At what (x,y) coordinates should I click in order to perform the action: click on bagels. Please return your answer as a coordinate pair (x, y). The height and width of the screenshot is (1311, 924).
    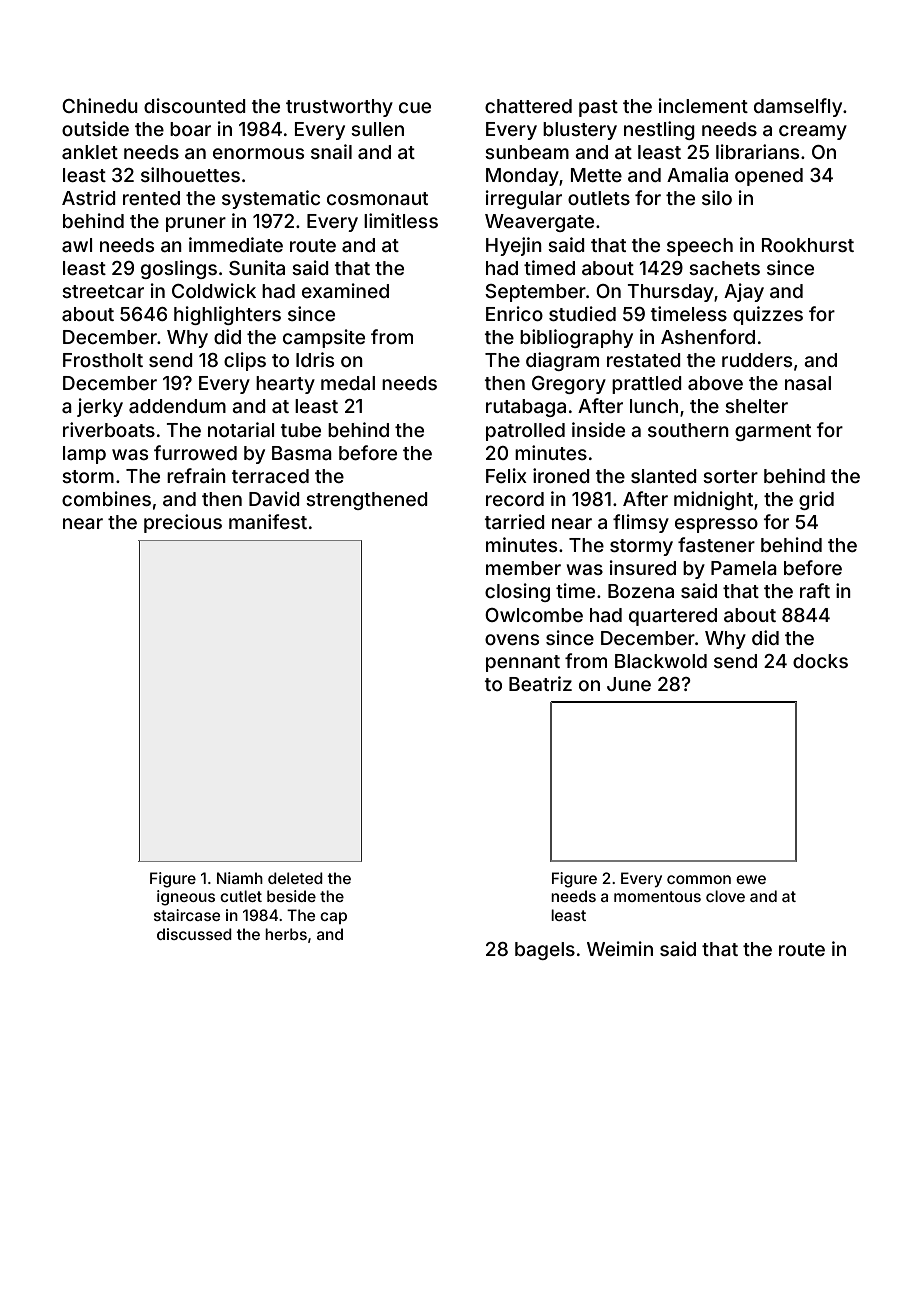
    Looking at the image, I should click on (545, 951).
